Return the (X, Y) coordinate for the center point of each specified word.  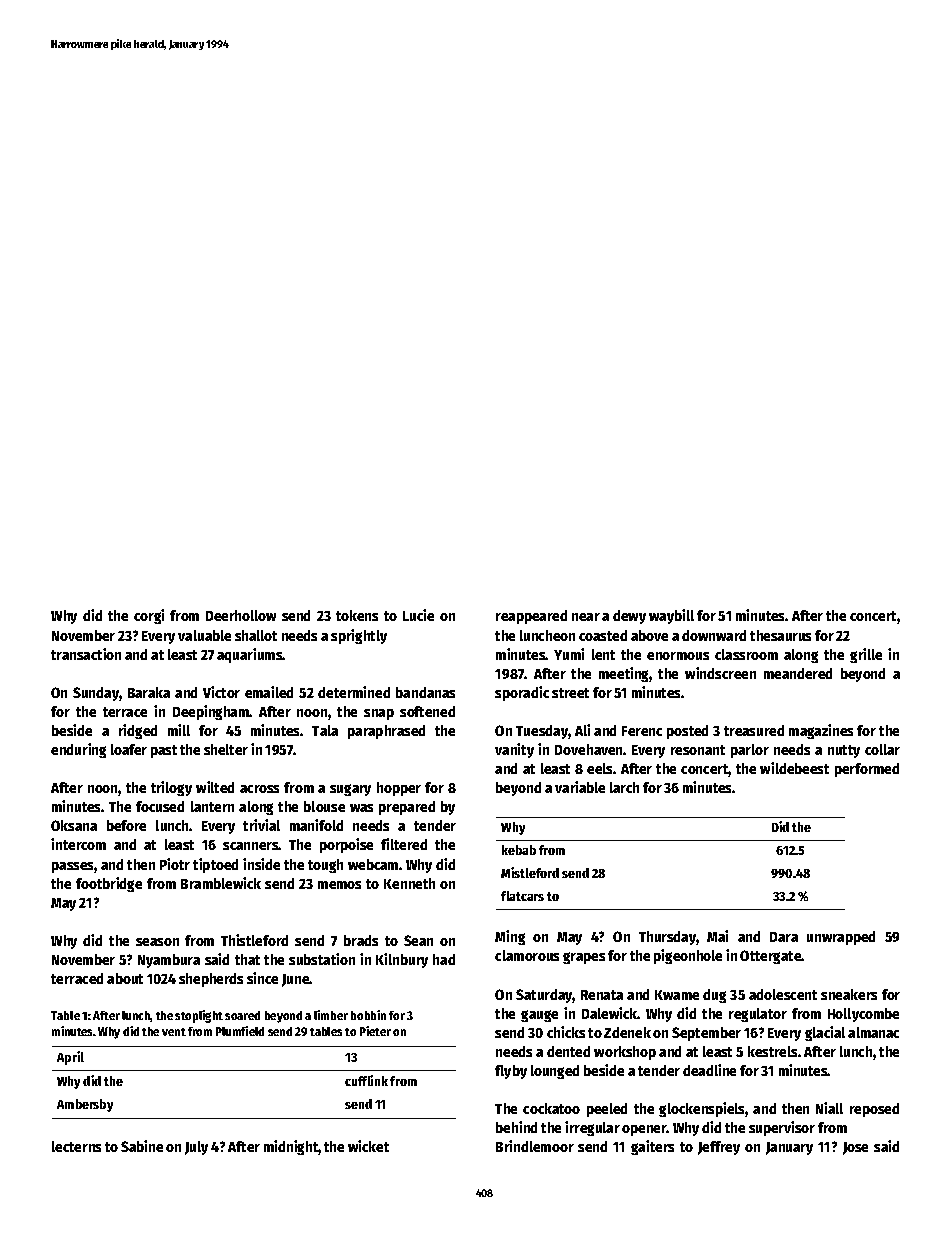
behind (516, 1127)
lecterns (76, 1146)
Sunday (96, 694)
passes (72, 867)
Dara (784, 937)
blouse (324, 806)
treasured (754, 730)
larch (624, 787)
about (125, 978)
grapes (584, 958)
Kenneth (409, 883)
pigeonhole (688, 956)
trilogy (171, 788)
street (570, 693)
